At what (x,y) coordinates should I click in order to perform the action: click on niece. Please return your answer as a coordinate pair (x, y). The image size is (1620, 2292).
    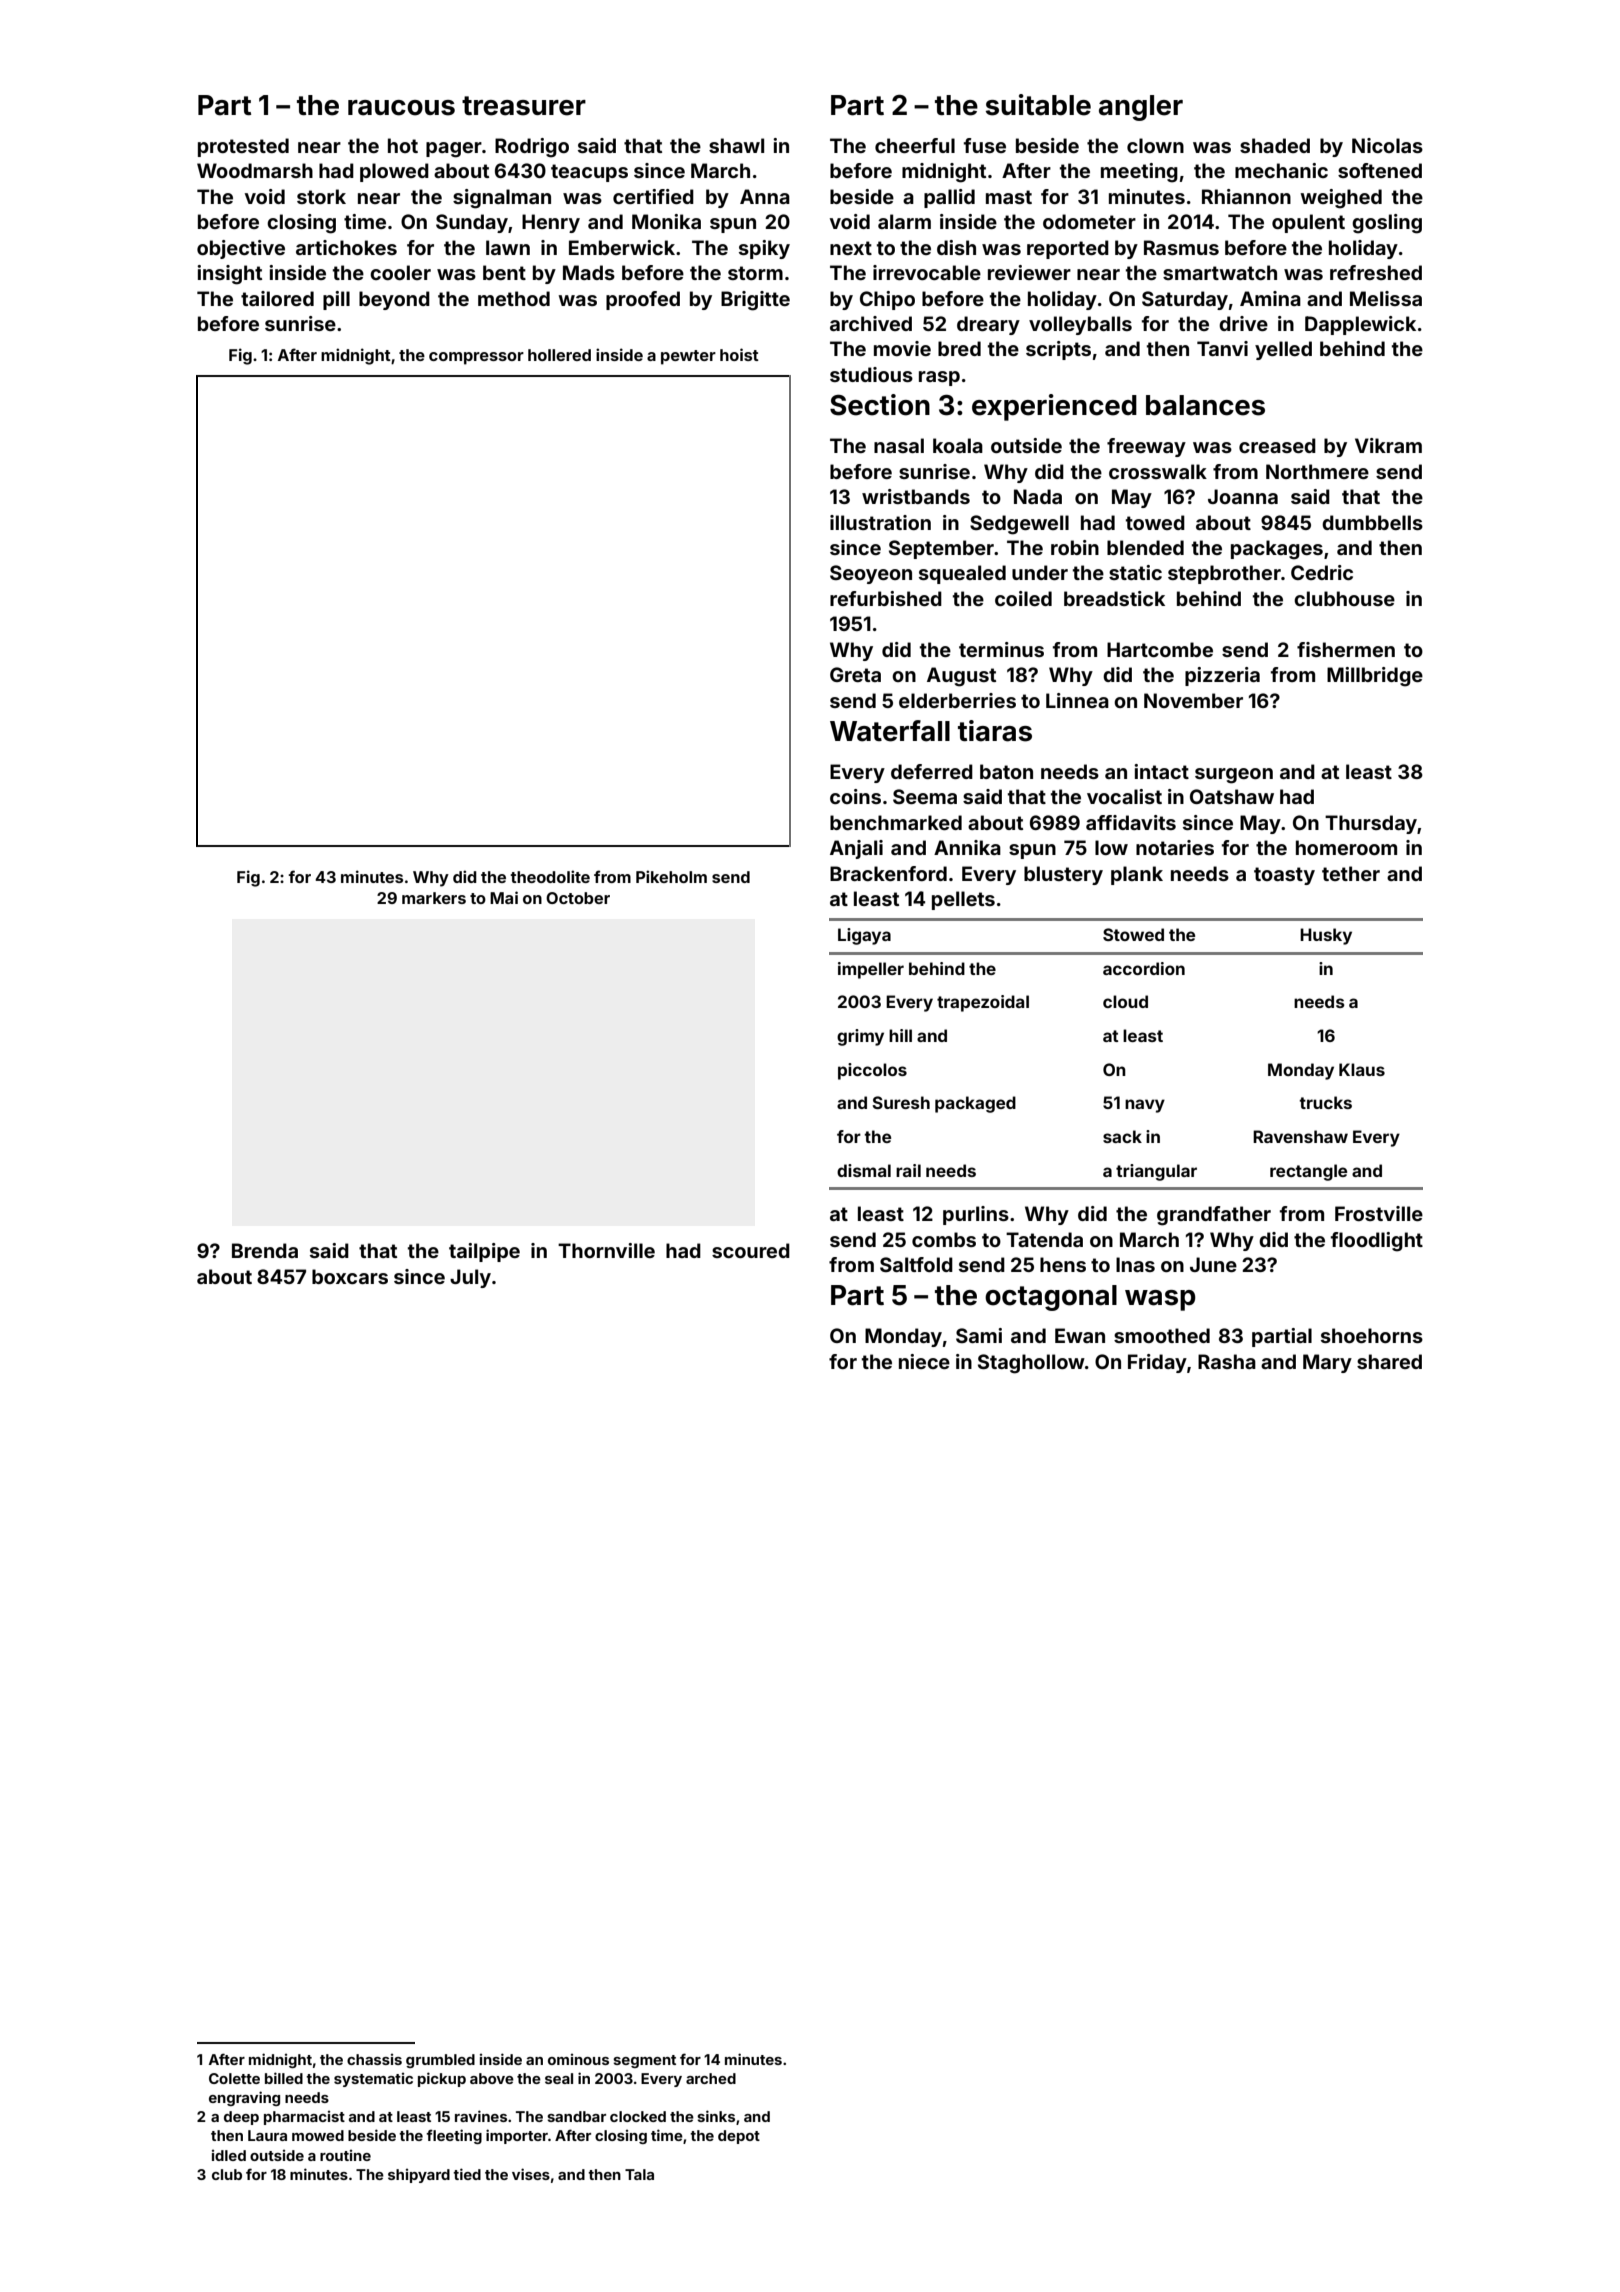
    Looking at the image, I should click on (924, 1361).
